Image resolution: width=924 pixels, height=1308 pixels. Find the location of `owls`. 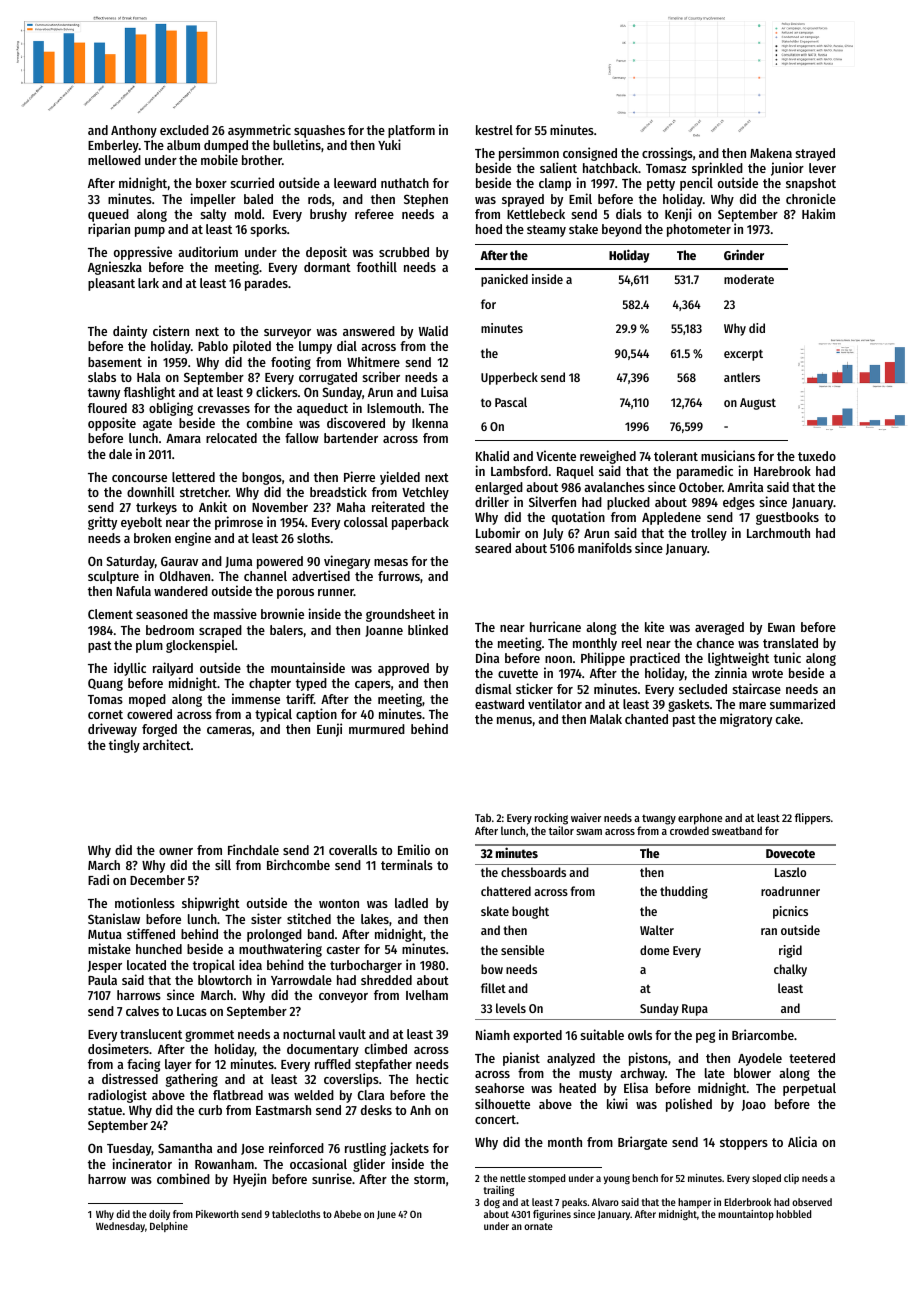

owls is located at coordinates (640, 1035).
